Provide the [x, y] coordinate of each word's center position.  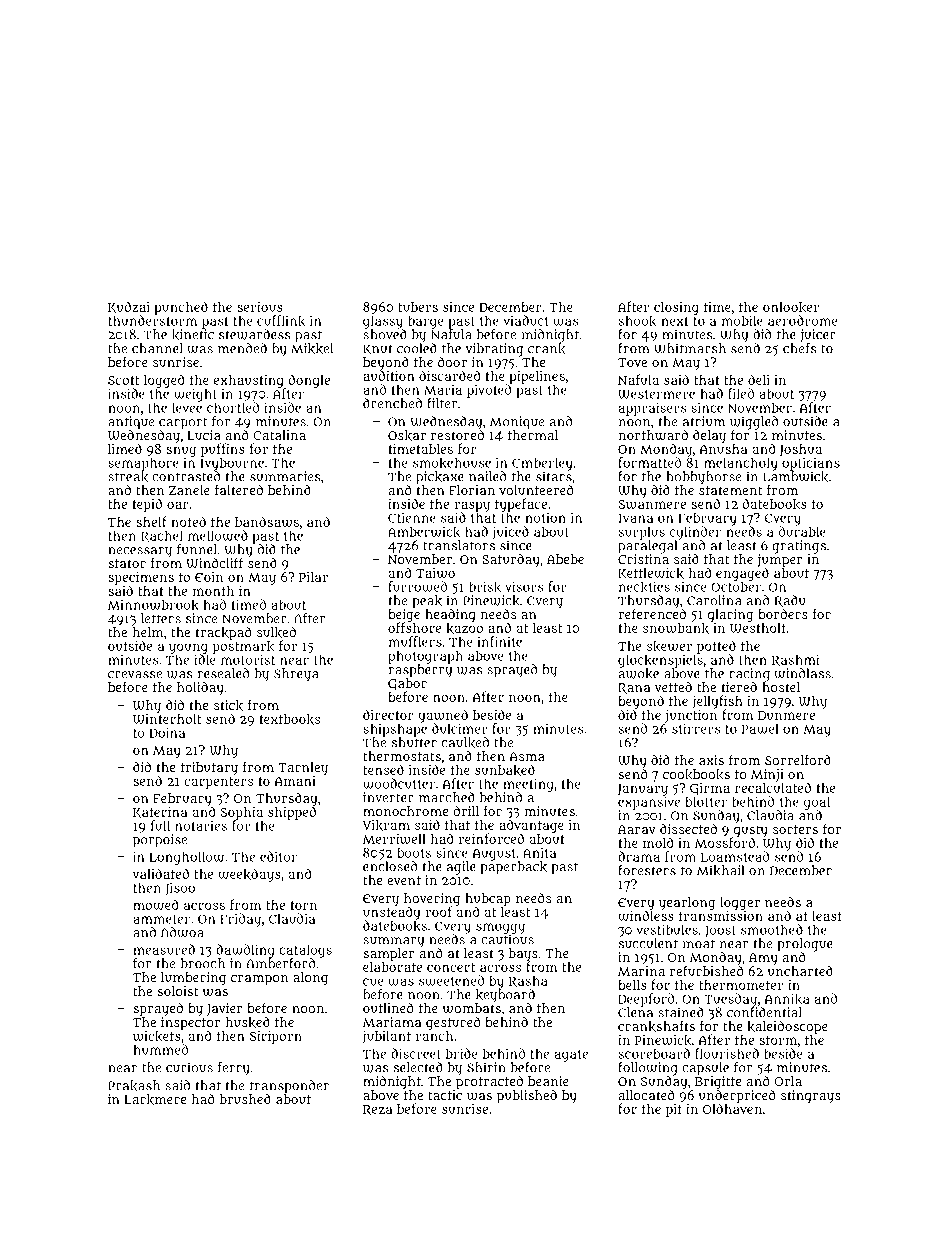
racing [749, 675]
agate [571, 1056]
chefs [800, 348]
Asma [527, 756]
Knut [378, 349]
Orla [788, 1081]
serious [260, 307]
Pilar [313, 577]
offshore [414, 627]
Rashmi [795, 660]
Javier [225, 1009]
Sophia [241, 813]
